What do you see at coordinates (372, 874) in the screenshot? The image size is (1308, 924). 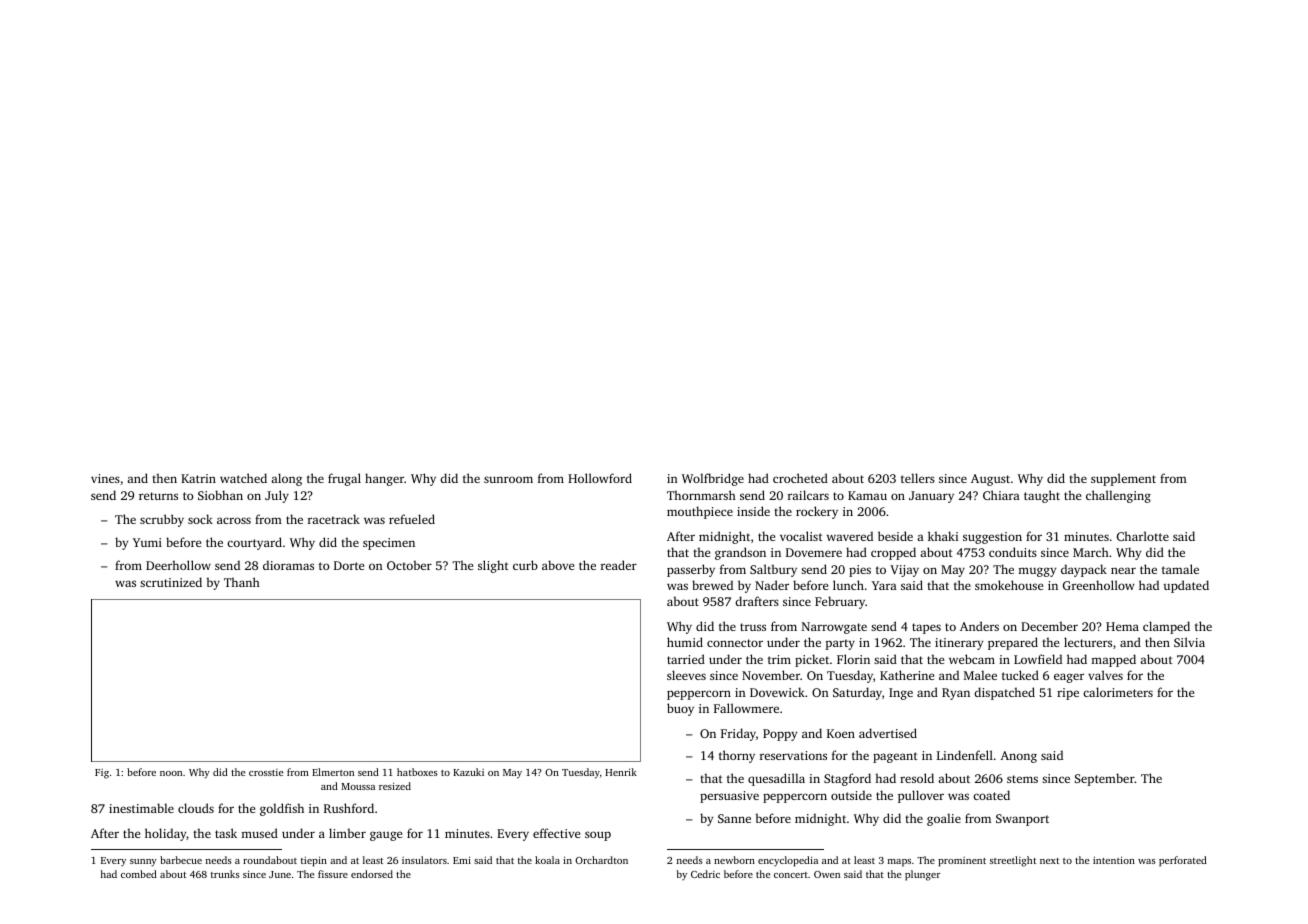 I see `endorsed` at bounding box center [372, 874].
